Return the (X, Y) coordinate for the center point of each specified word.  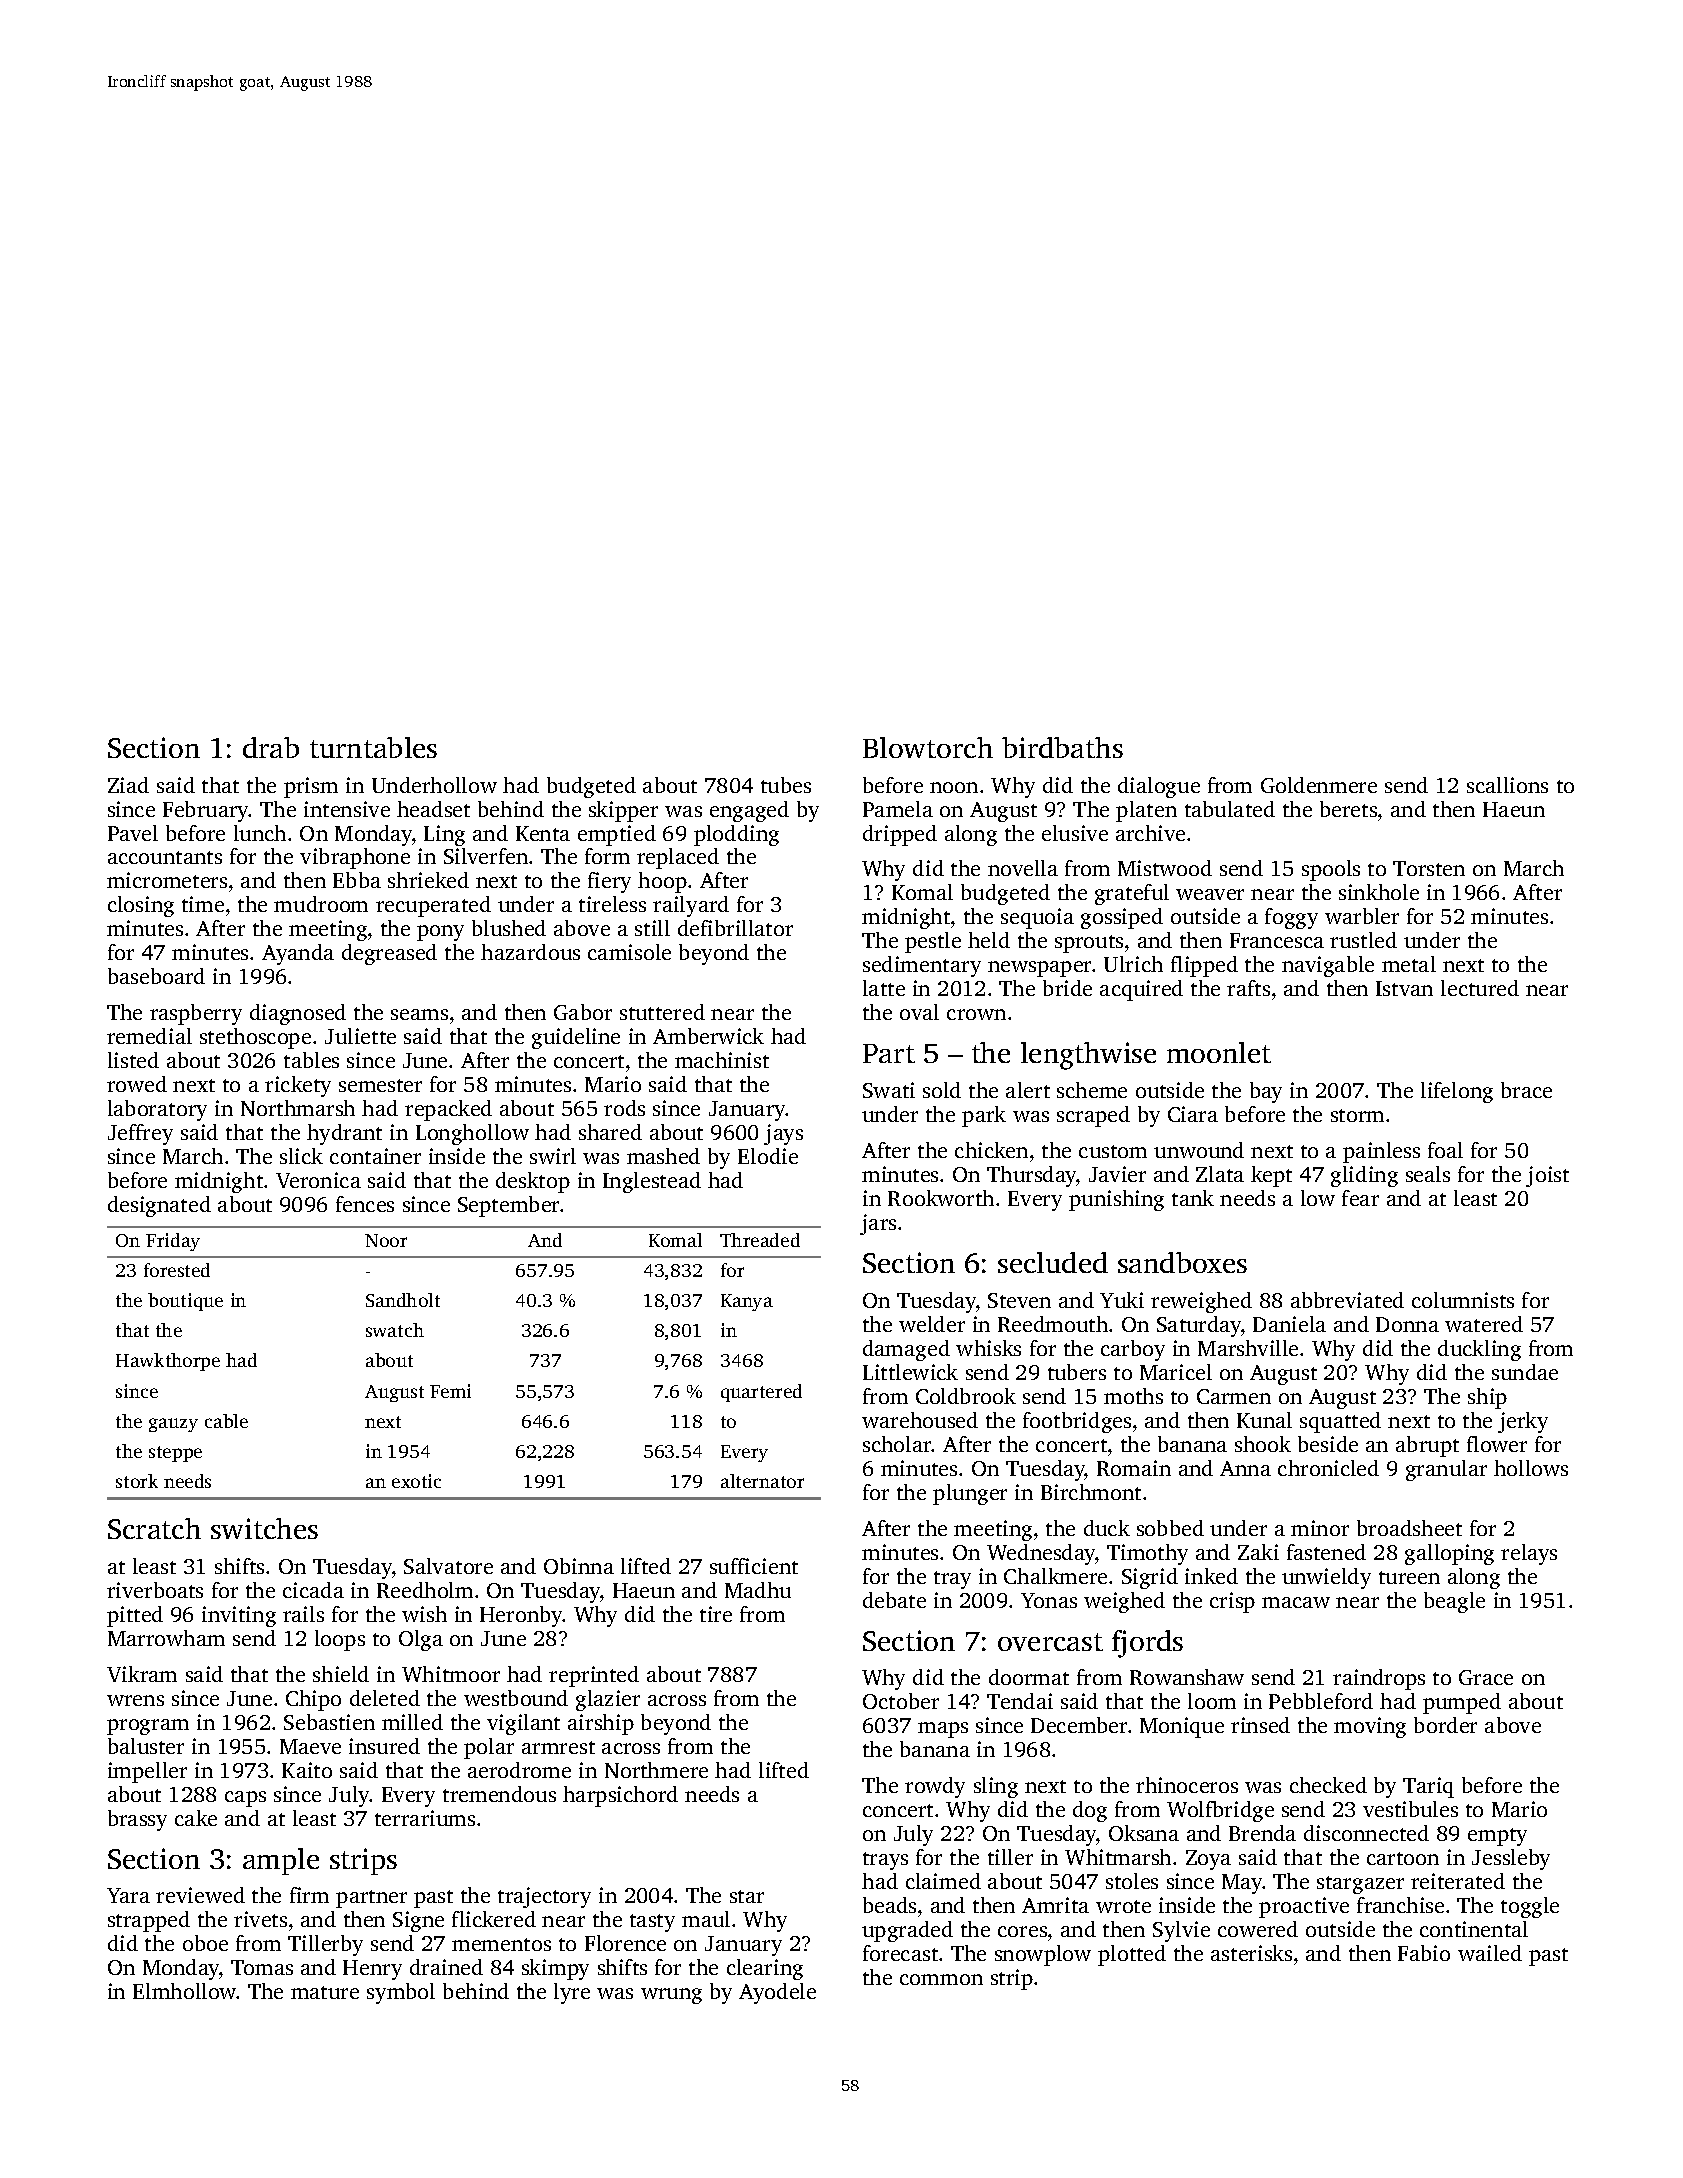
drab (271, 747)
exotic (416, 1481)
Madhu (758, 1590)
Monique (1182, 1727)
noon (954, 787)
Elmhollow (185, 1991)
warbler (1362, 916)
